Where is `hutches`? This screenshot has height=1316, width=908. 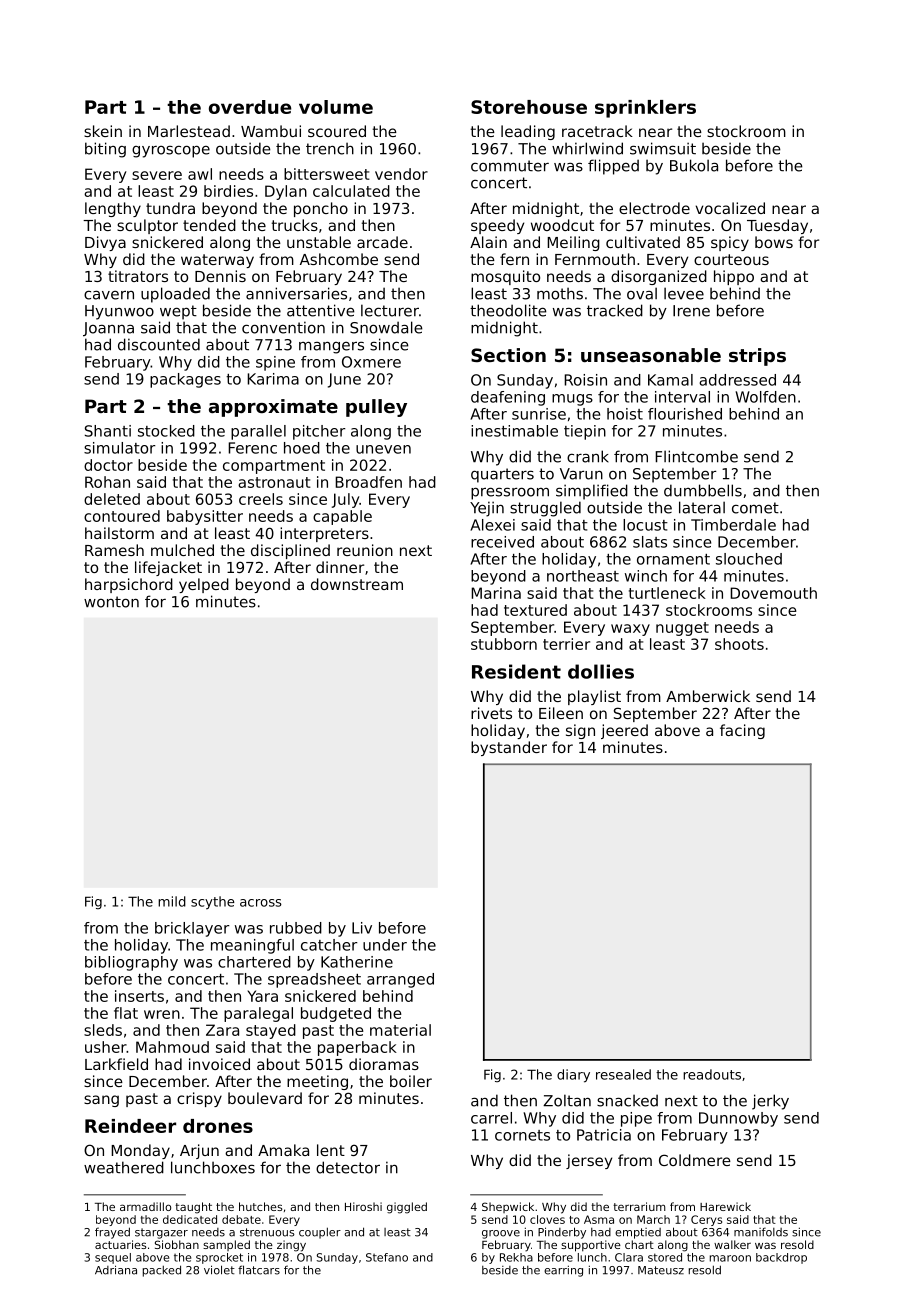
hutches is located at coordinates (260, 1206).
